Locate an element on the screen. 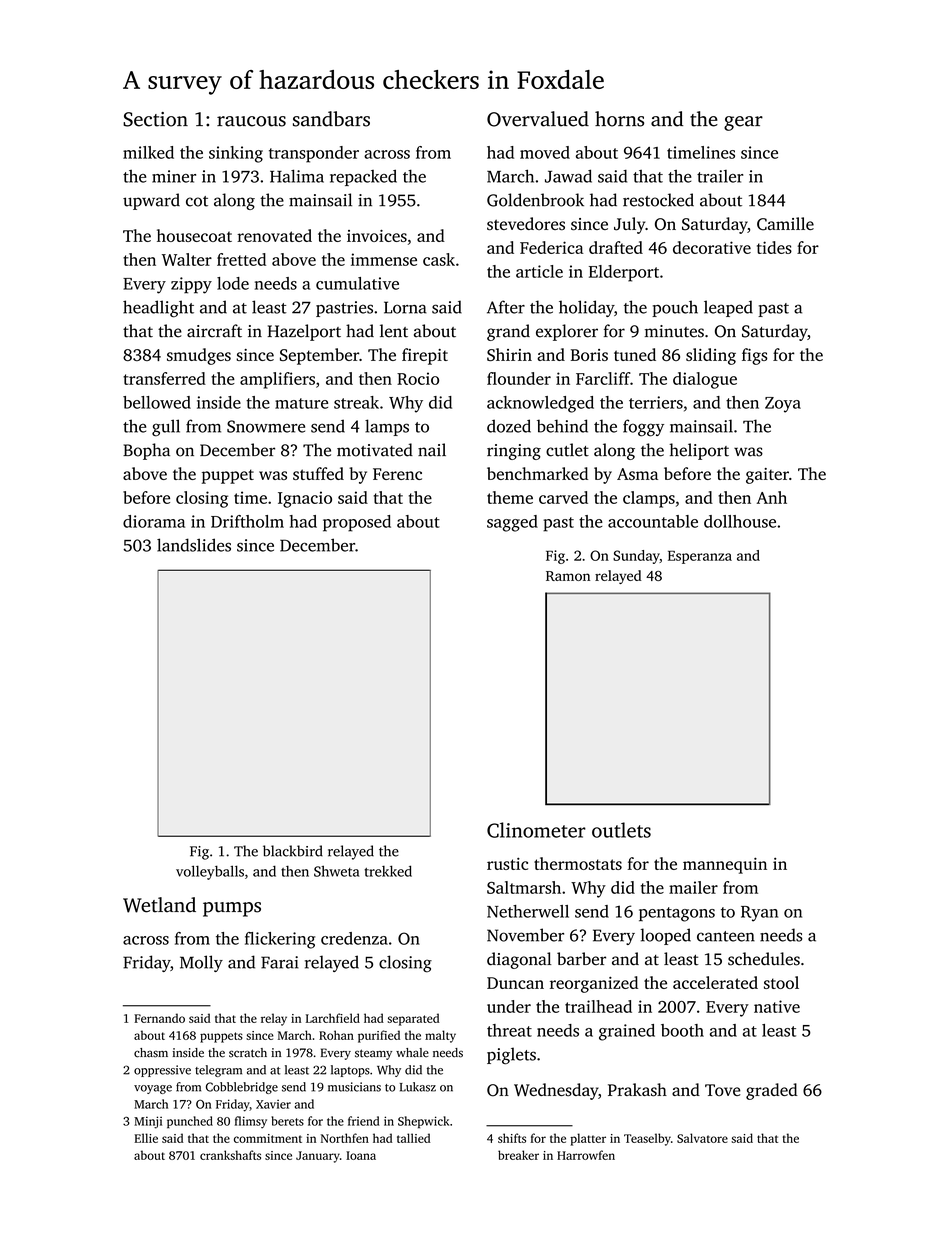  carved is located at coordinates (563, 497).
